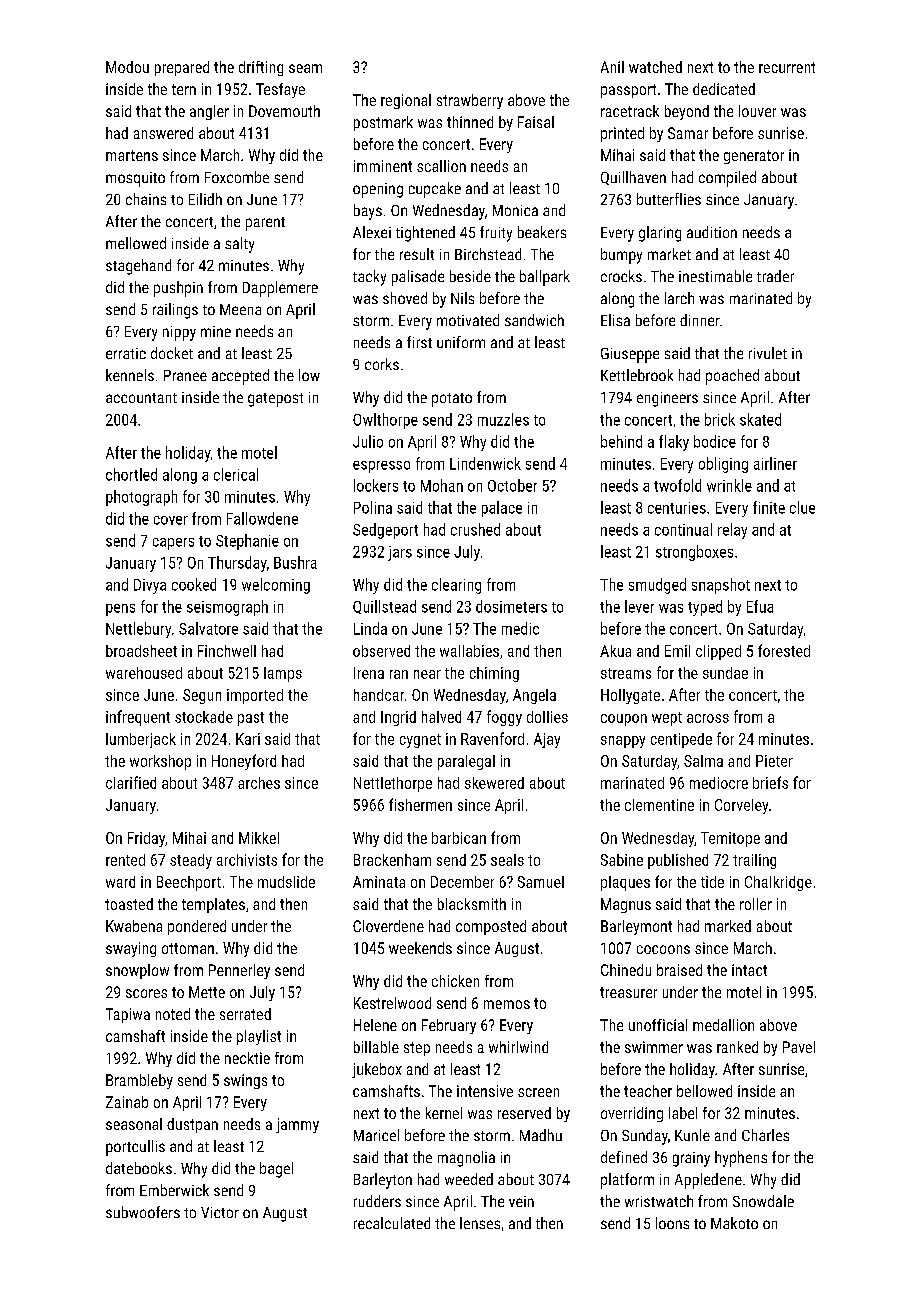 Image resolution: width=924 pixels, height=1308 pixels. Describe the element at coordinates (188, 948) in the document. I see `ottoman` at that location.
